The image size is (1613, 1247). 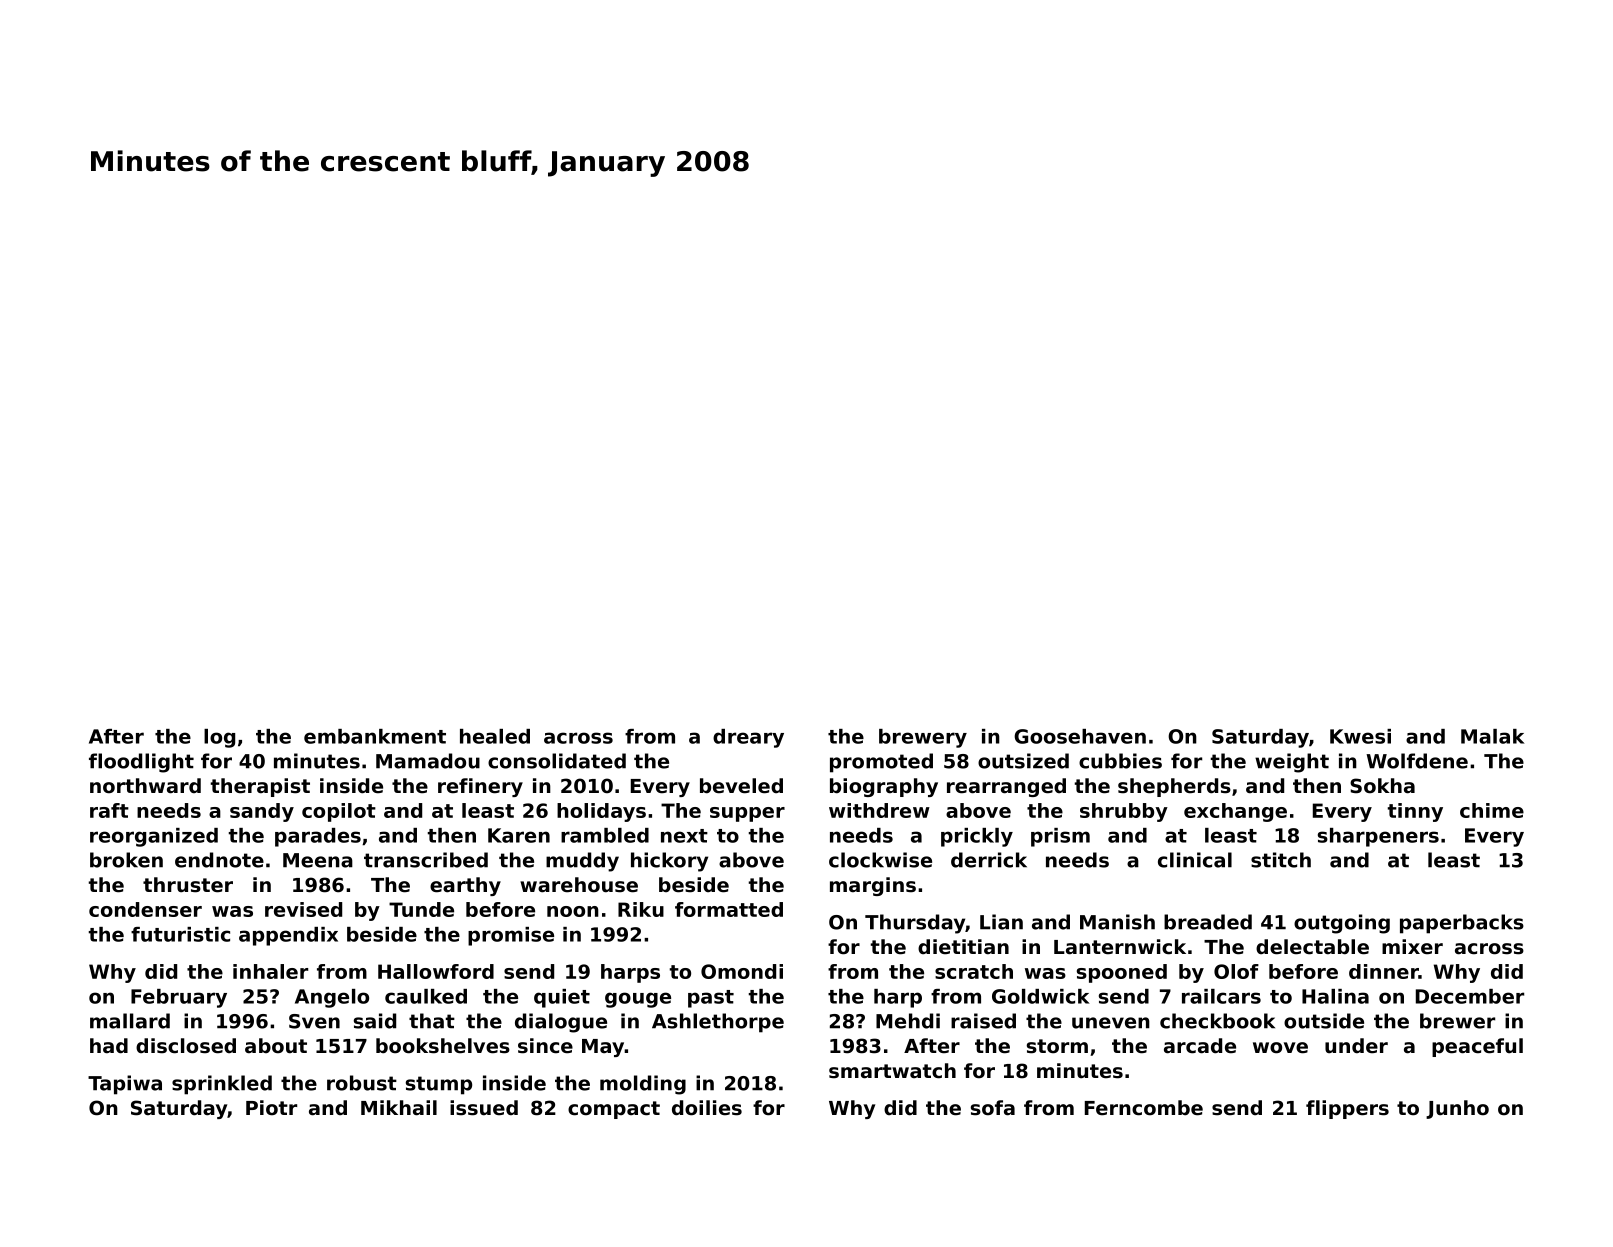 I want to click on stitch, so click(x=1281, y=860).
